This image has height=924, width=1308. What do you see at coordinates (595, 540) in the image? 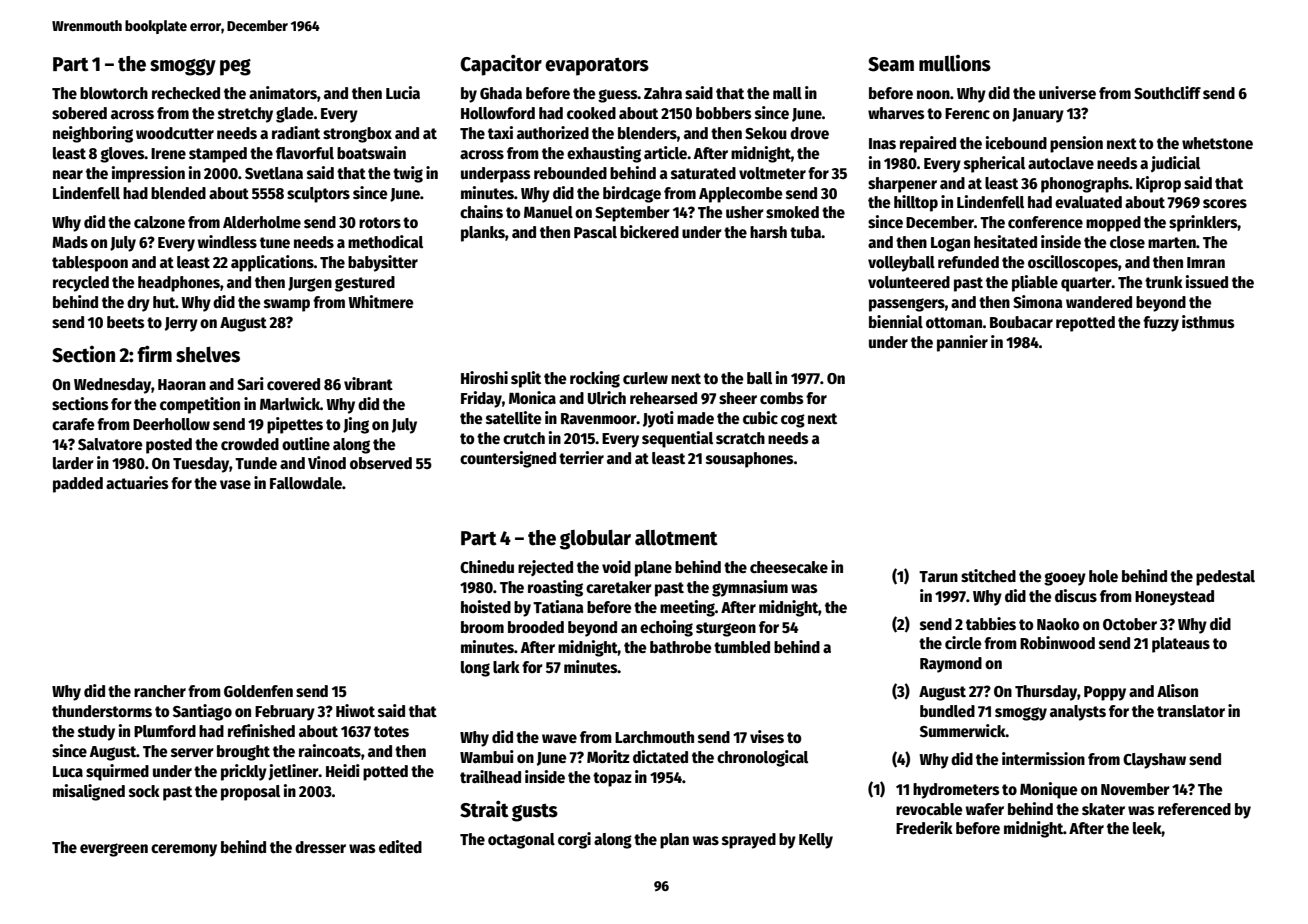
I see `globular` at bounding box center [595, 540].
